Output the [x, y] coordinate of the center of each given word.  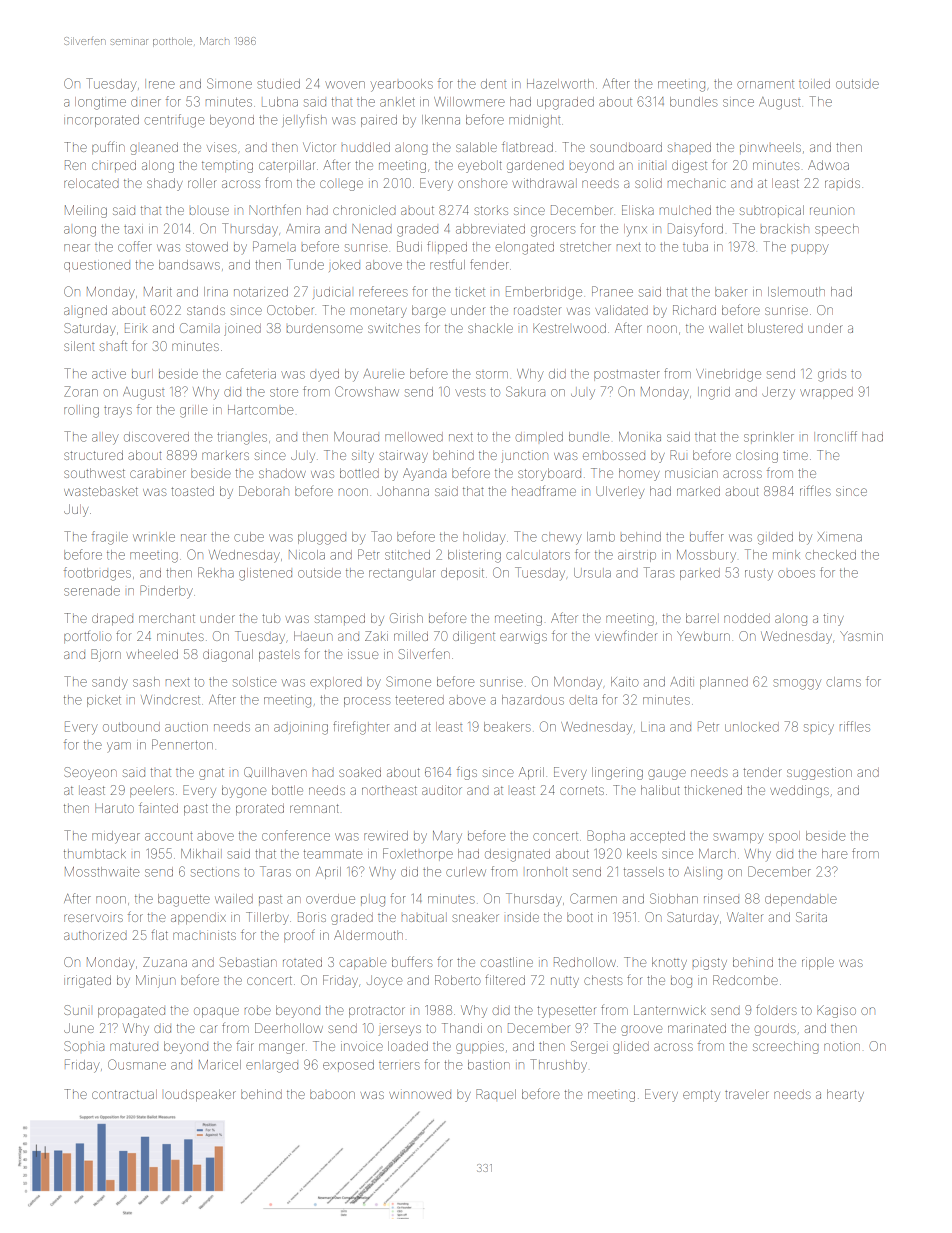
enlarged [272, 1067]
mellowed [414, 437]
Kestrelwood [569, 328]
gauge [667, 774]
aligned [85, 311]
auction [186, 727]
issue [363, 654]
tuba [695, 247]
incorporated [101, 121]
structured [93, 455]
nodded [747, 618]
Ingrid [714, 393]
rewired [386, 836]
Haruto [114, 808]
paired [379, 121]
